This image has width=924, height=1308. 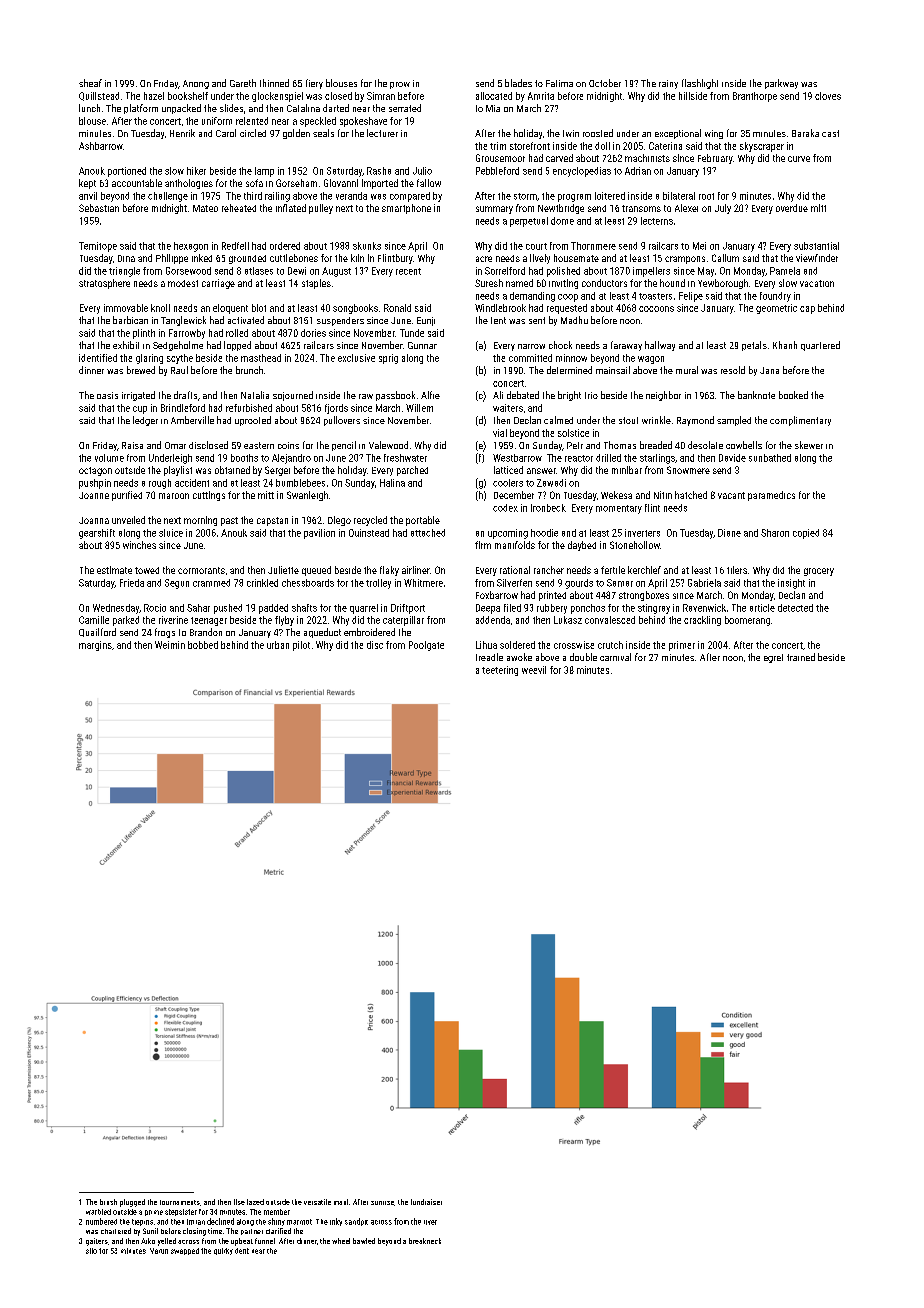 What do you see at coordinates (291, 208) in the image?
I see `inflated` at bounding box center [291, 208].
